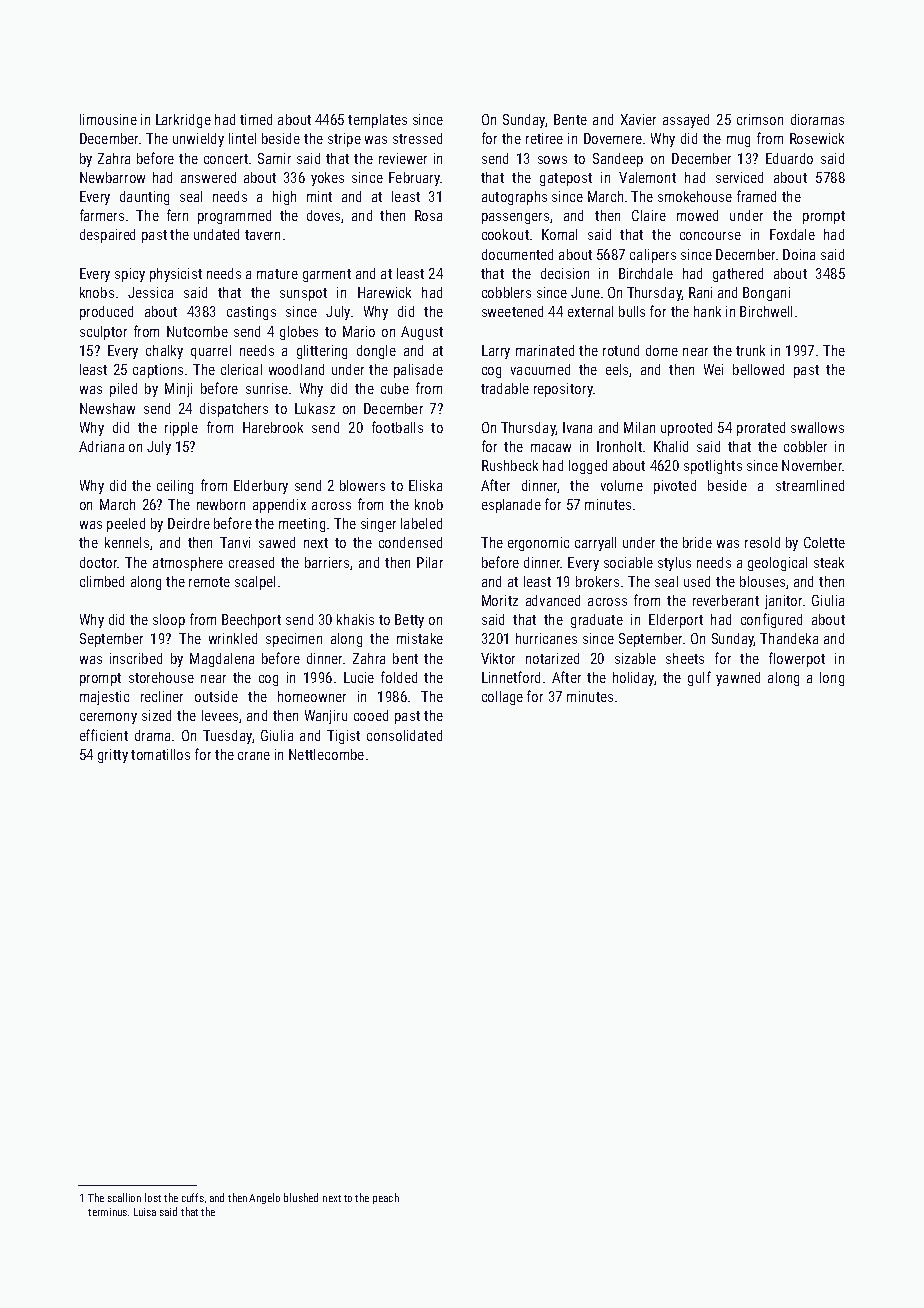 This page has height=1308, width=924. What do you see at coordinates (108, 119) in the page?
I see `limousine` at bounding box center [108, 119].
